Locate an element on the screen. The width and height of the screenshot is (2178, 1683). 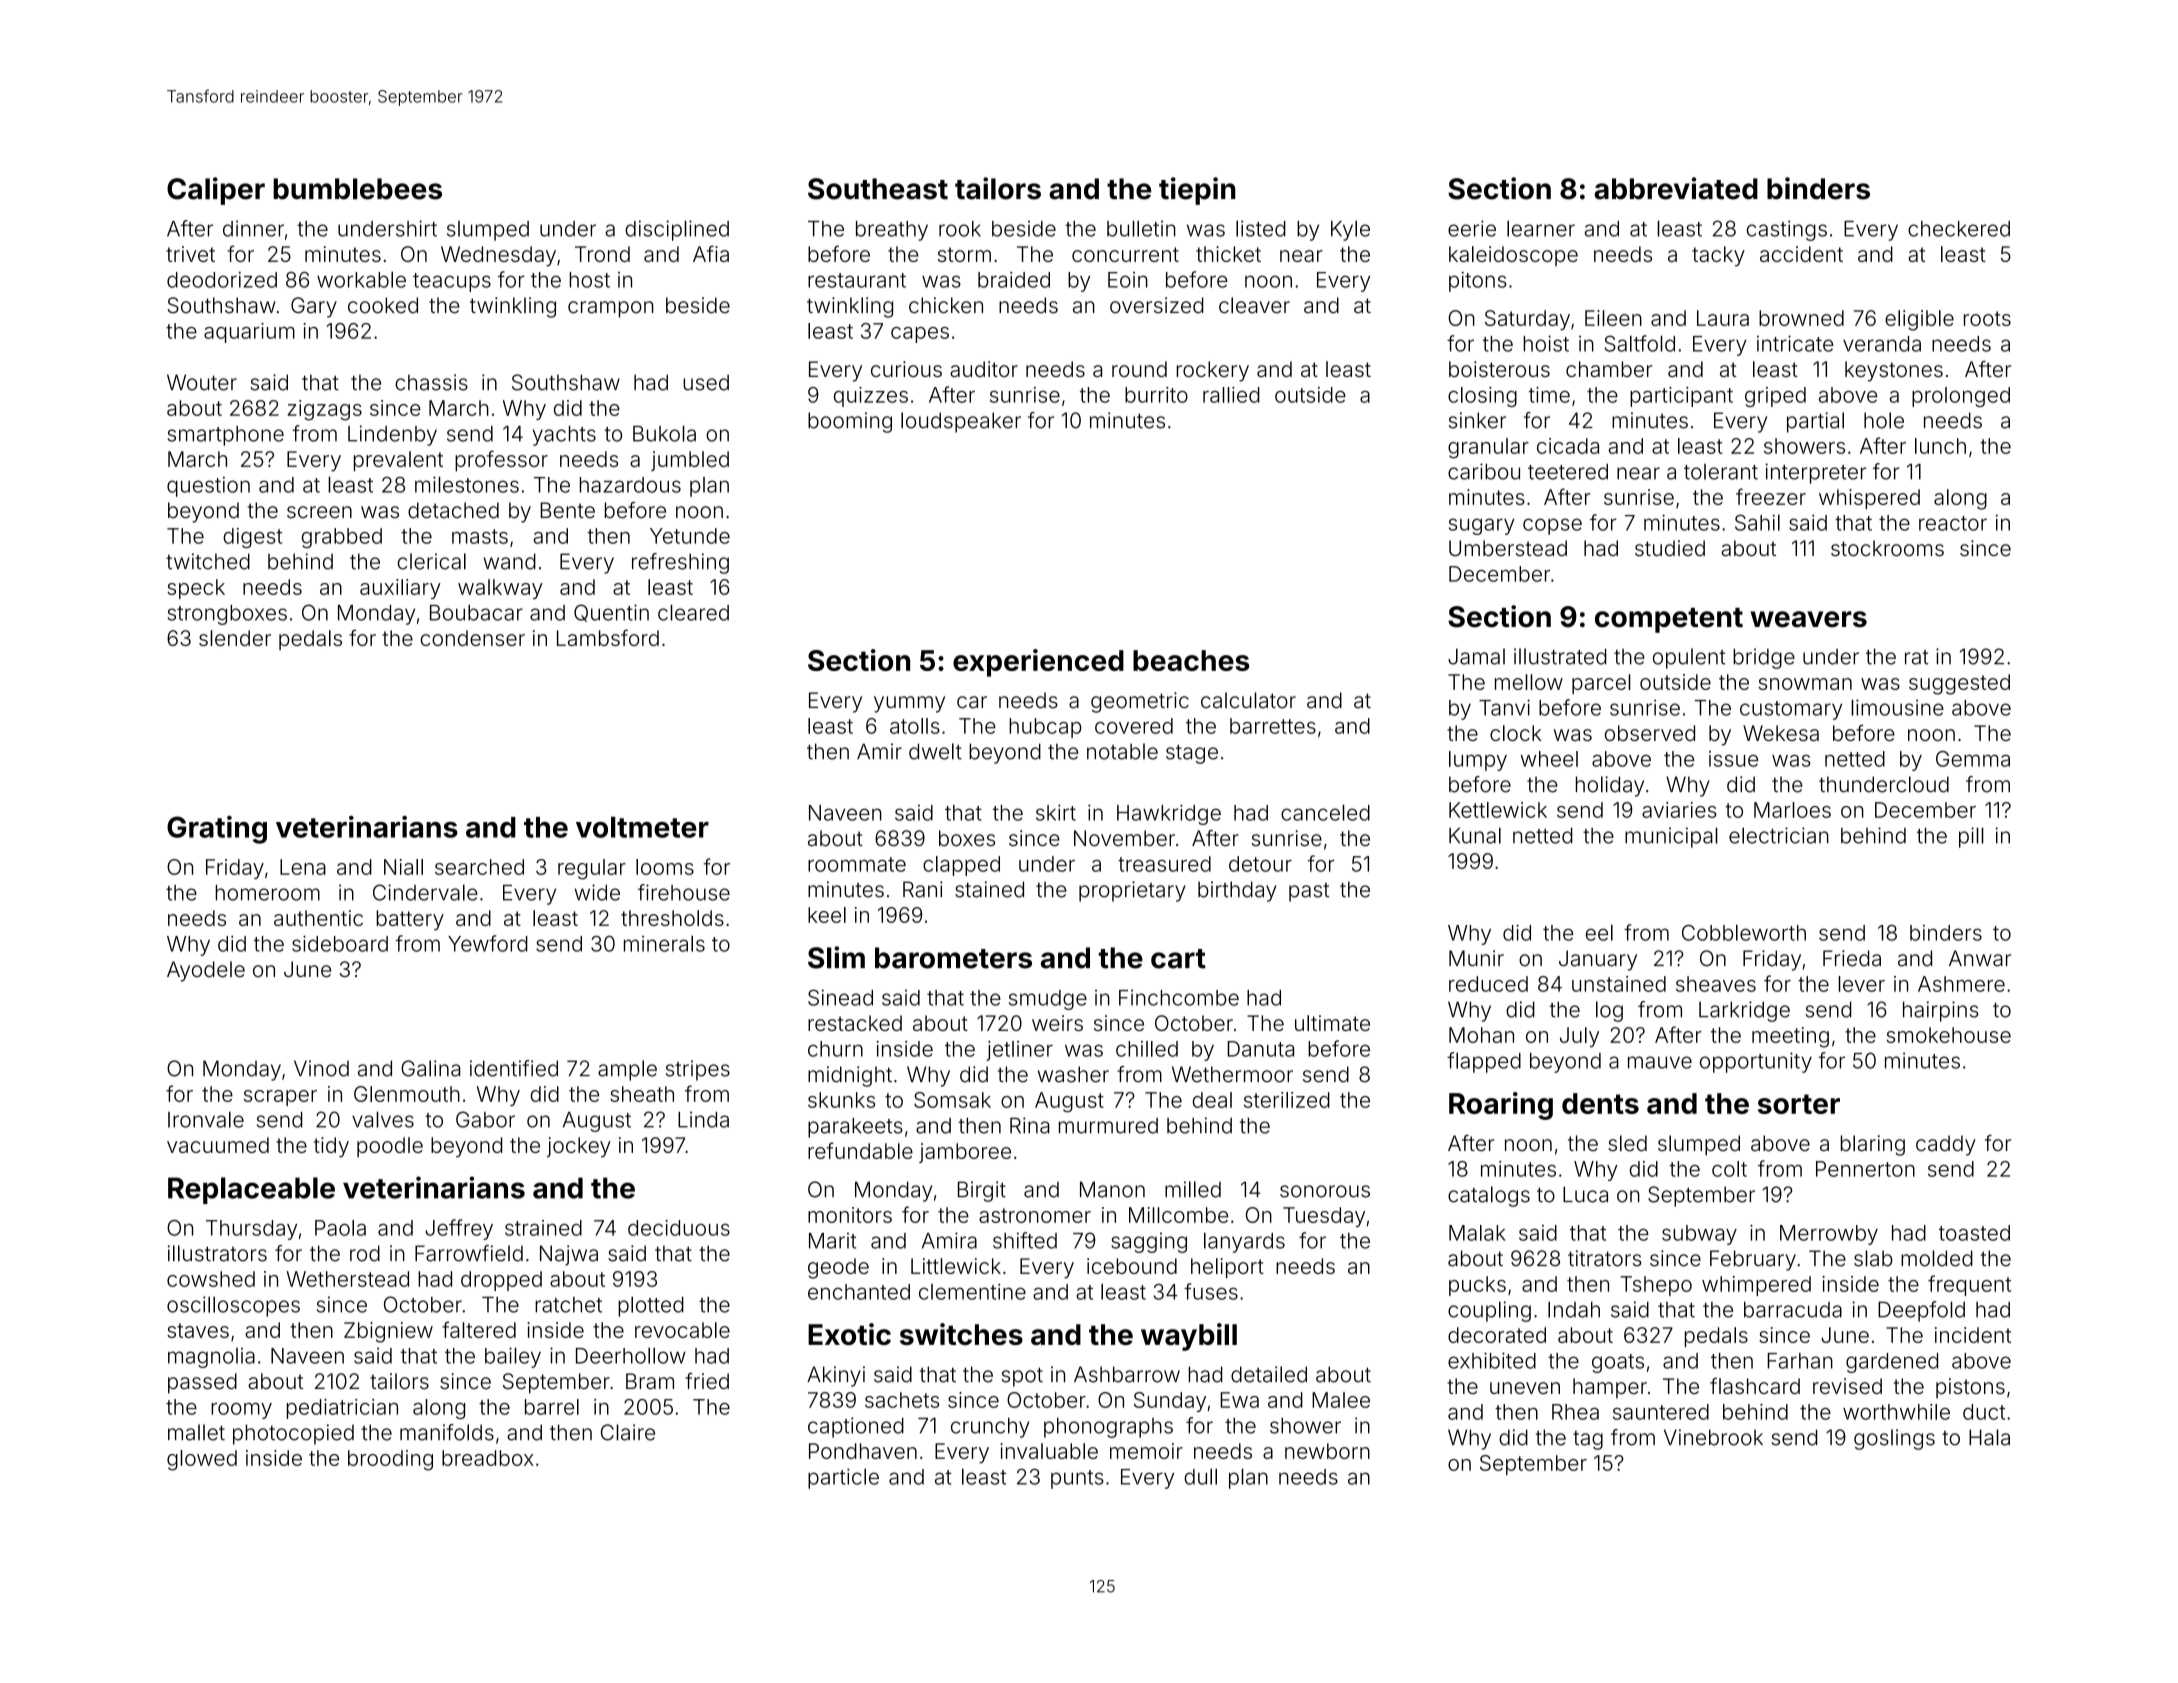
refreshing is located at coordinates (680, 563).
